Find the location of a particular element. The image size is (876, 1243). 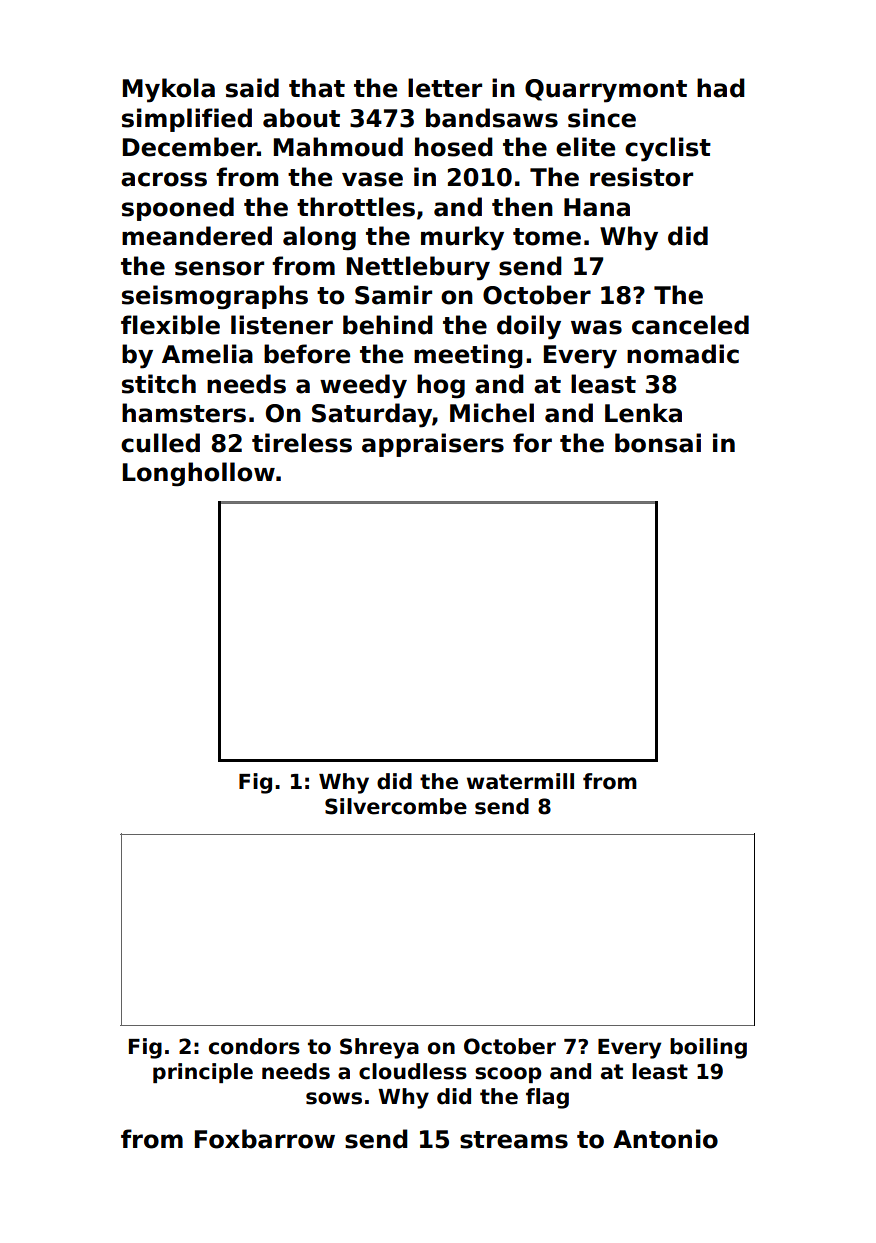

meandered is located at coordinates (197, 236).
